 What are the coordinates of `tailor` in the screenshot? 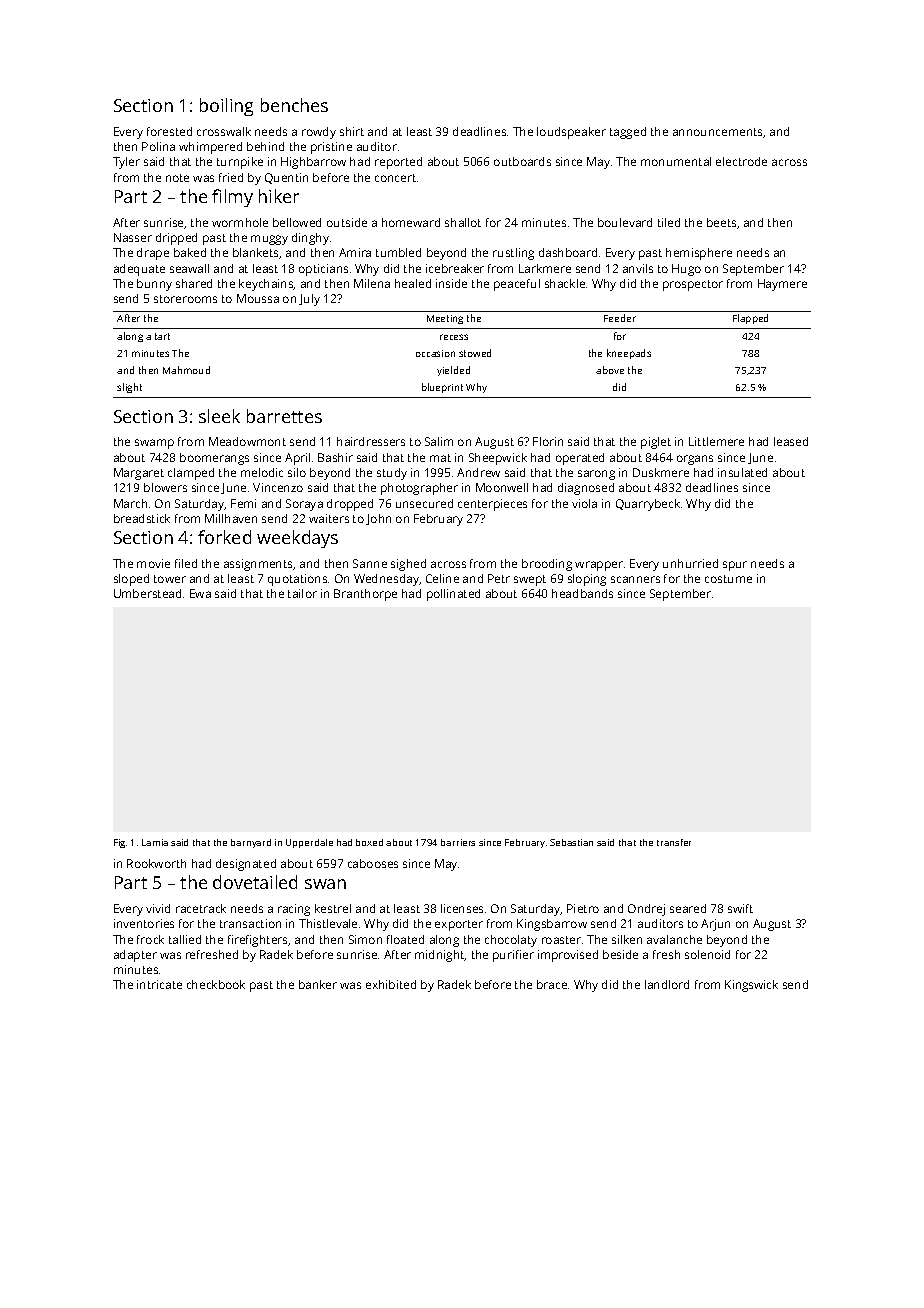 It's located at (302, 593).
